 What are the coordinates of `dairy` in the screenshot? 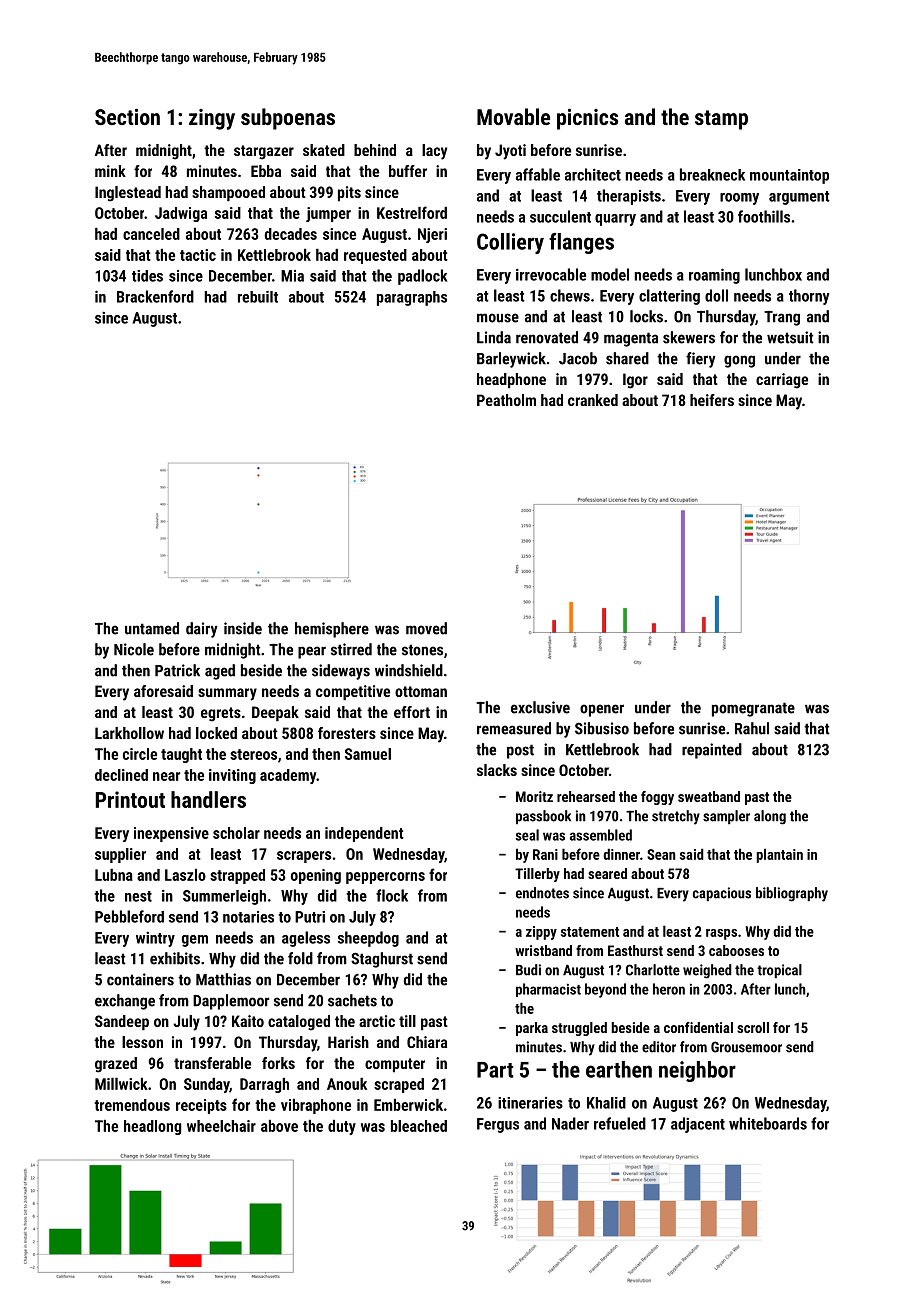 It's located at (202, 630).
